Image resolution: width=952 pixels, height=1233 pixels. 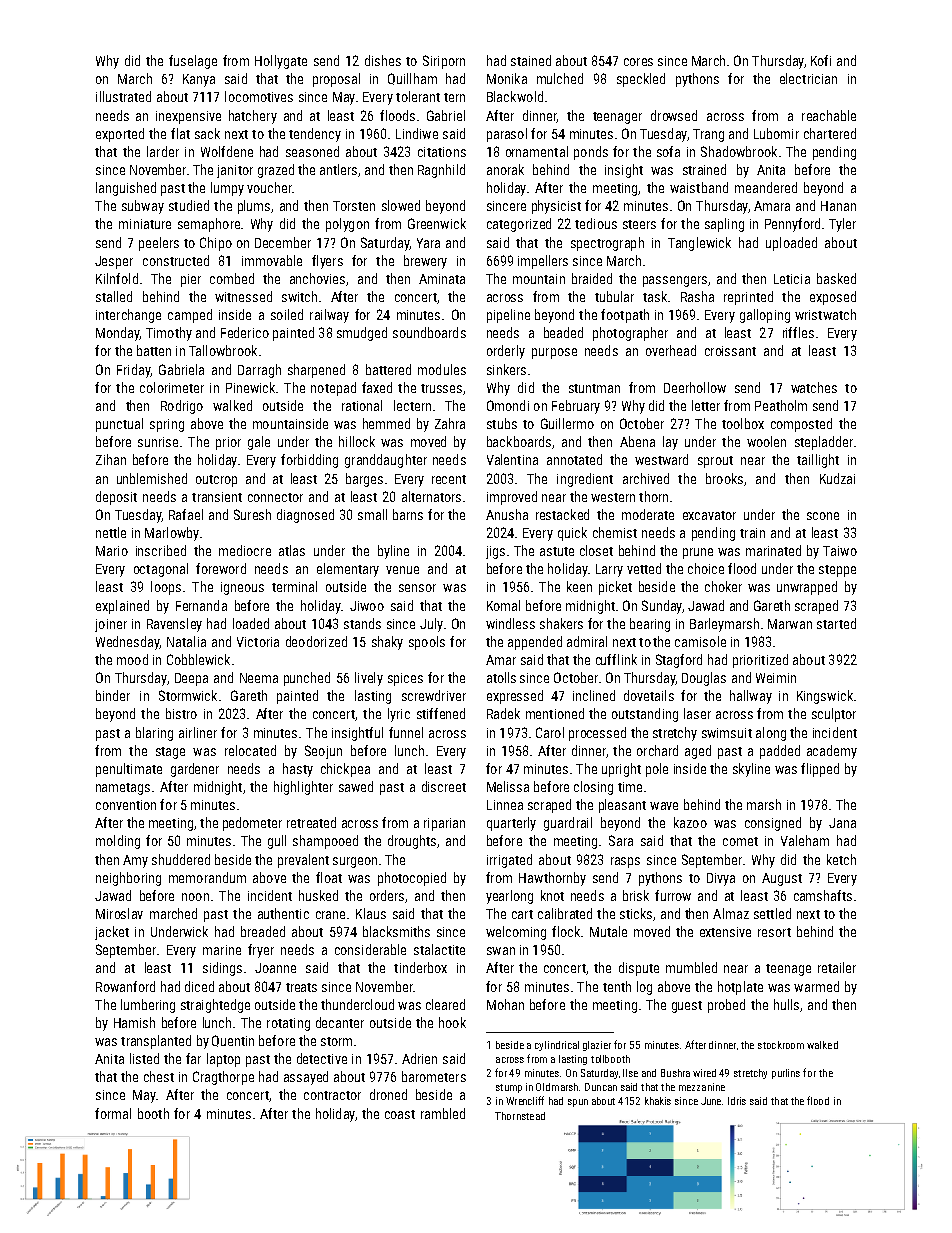 What do you see at coordinates (113, 1113) in the page?
I see `formal` at bounding box center [113, 1113].
